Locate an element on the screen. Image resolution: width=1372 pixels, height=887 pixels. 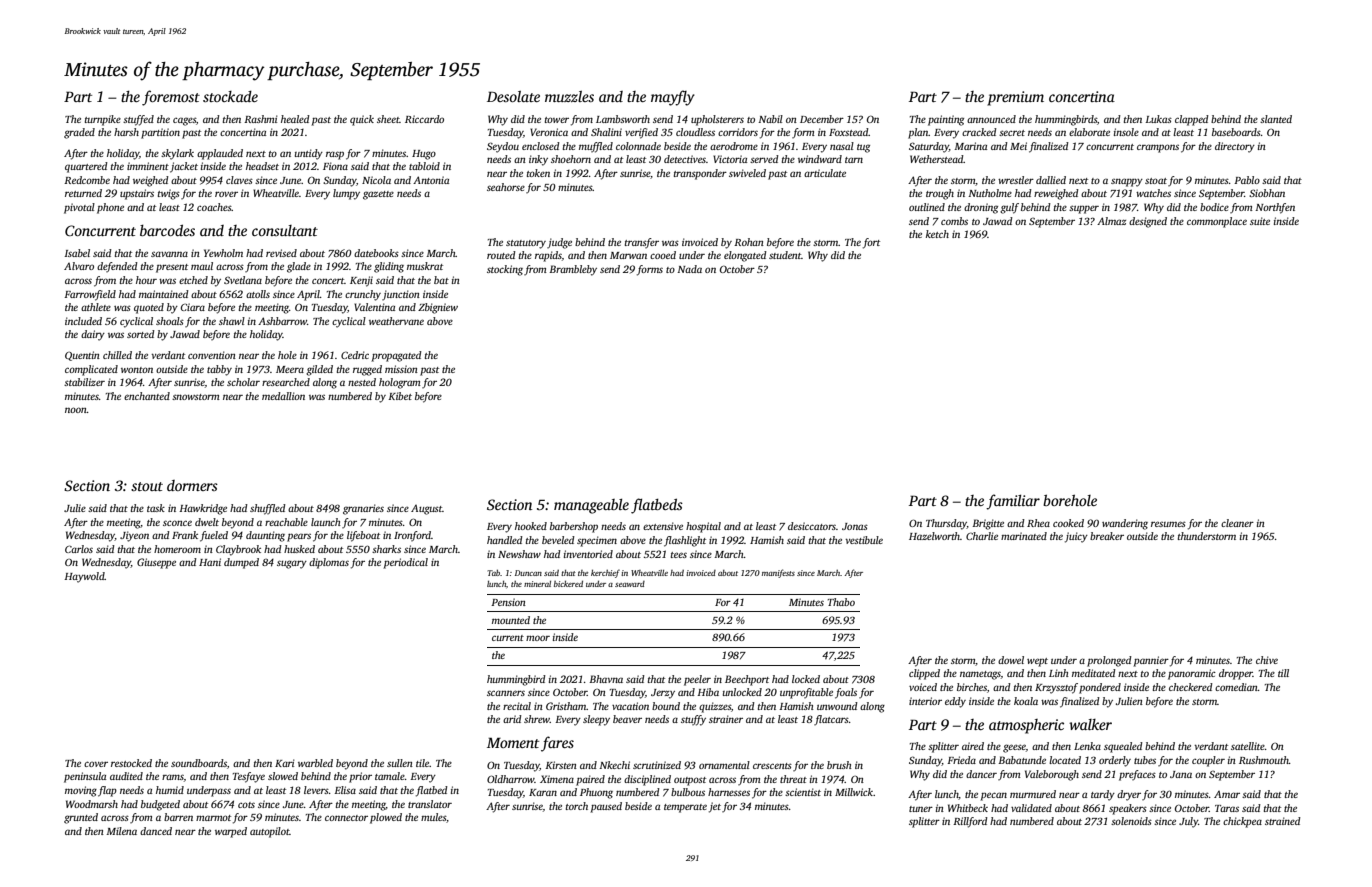
Rohan is located at coordinates (749, 242).
